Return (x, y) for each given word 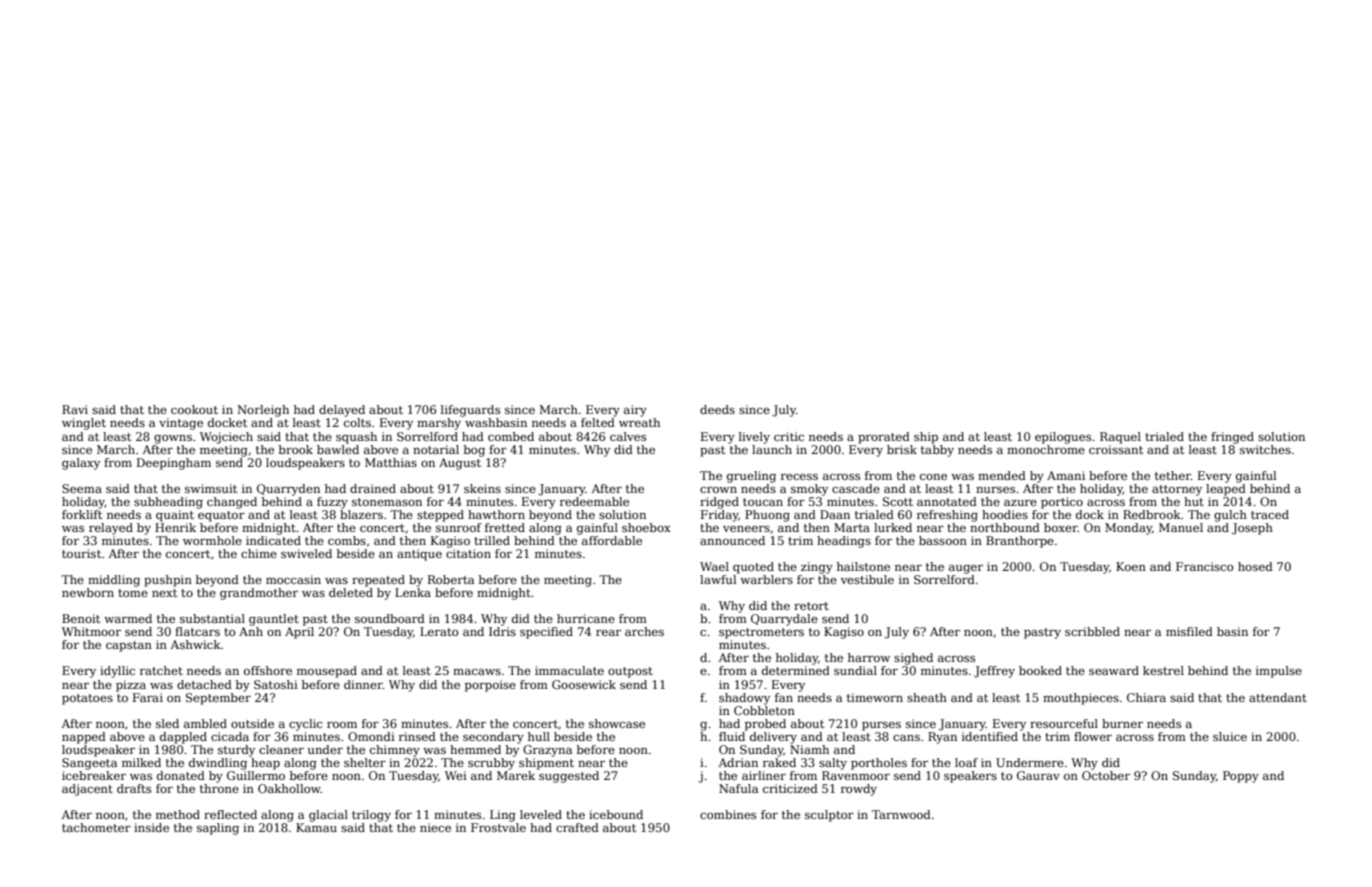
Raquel (1120, 438)
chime (259, 553)
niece (435, 827)
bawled (338, 449)
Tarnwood (901, 814)
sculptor (829, 816)
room (342, 725)
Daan (835, 514)
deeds (717, 409)
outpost (630, 672)
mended (1002, 475)
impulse (1279, 672)
